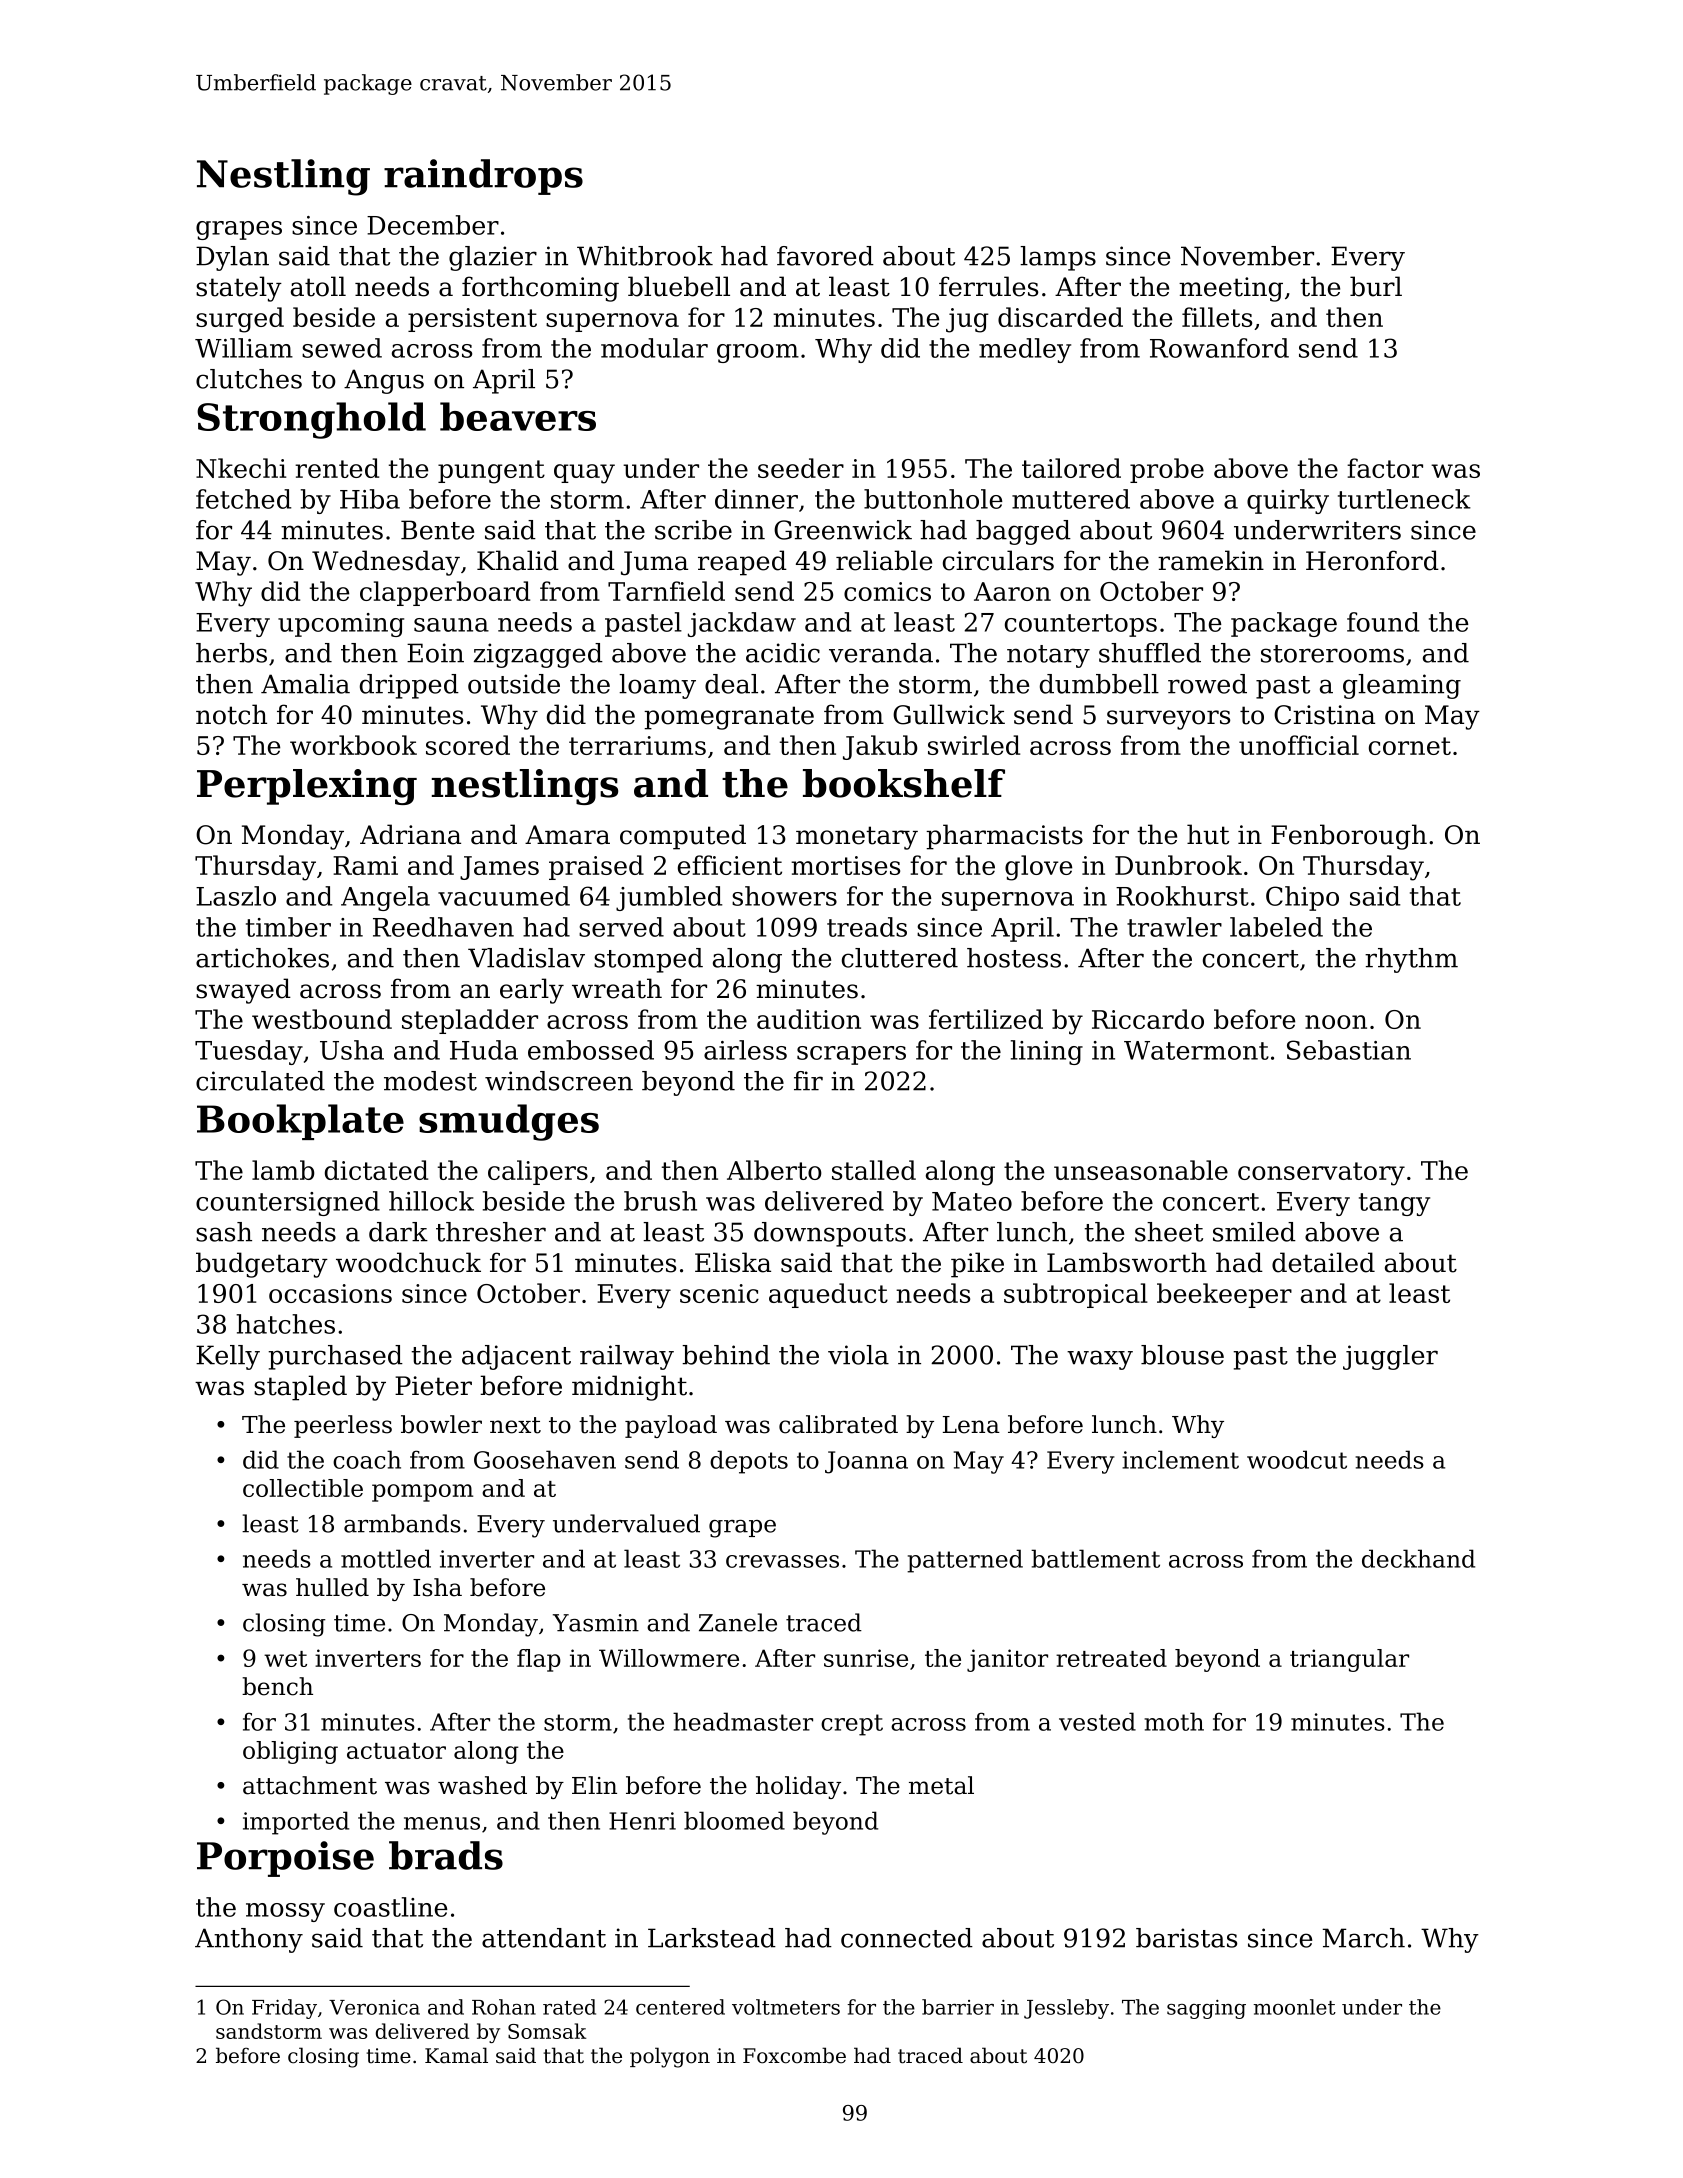 Image resolution: width=1683 pixels, height=2178 pixels. Describe the element at coordinates (1410, 746) in the screenshot. I see `cornet` at that location.
